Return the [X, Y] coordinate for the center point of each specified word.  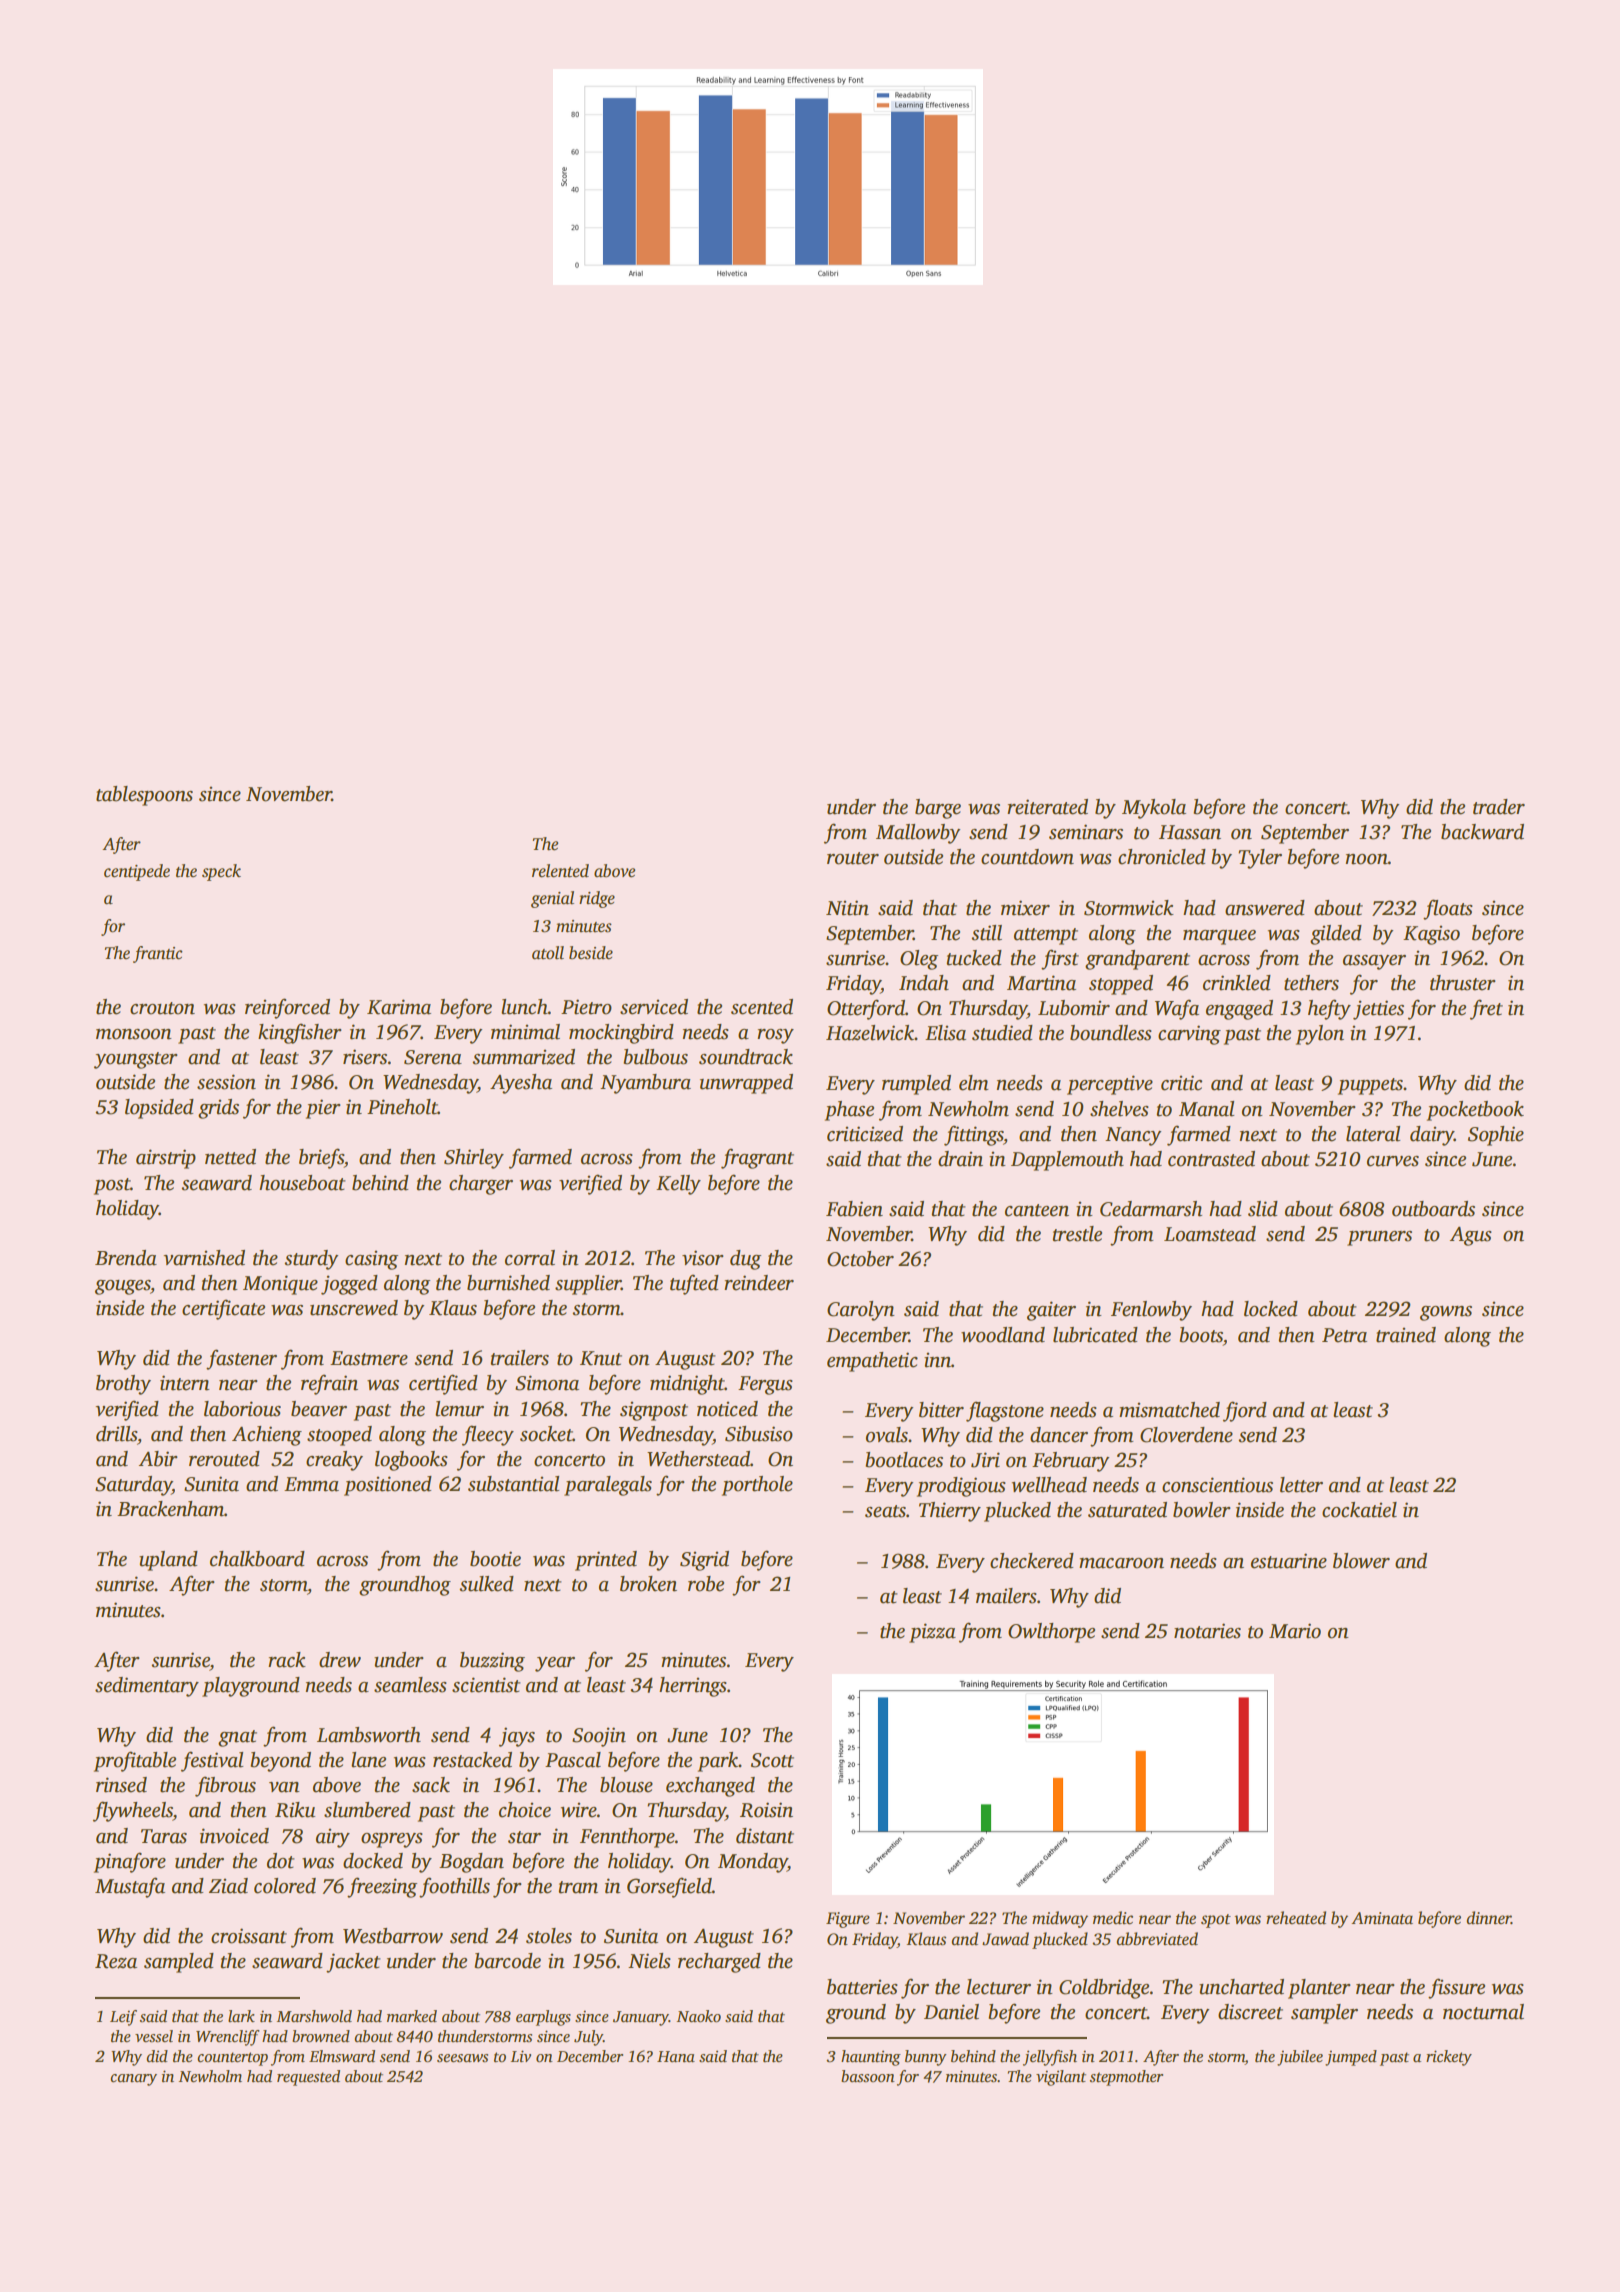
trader [1499, 807]
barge [938, 809]
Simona [547, 1383]
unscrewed [354, 1308]
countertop [232, 2059]
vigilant [1061, 2078]
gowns [1446, 1313]
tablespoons [144, 796]
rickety [1449, 2058]
